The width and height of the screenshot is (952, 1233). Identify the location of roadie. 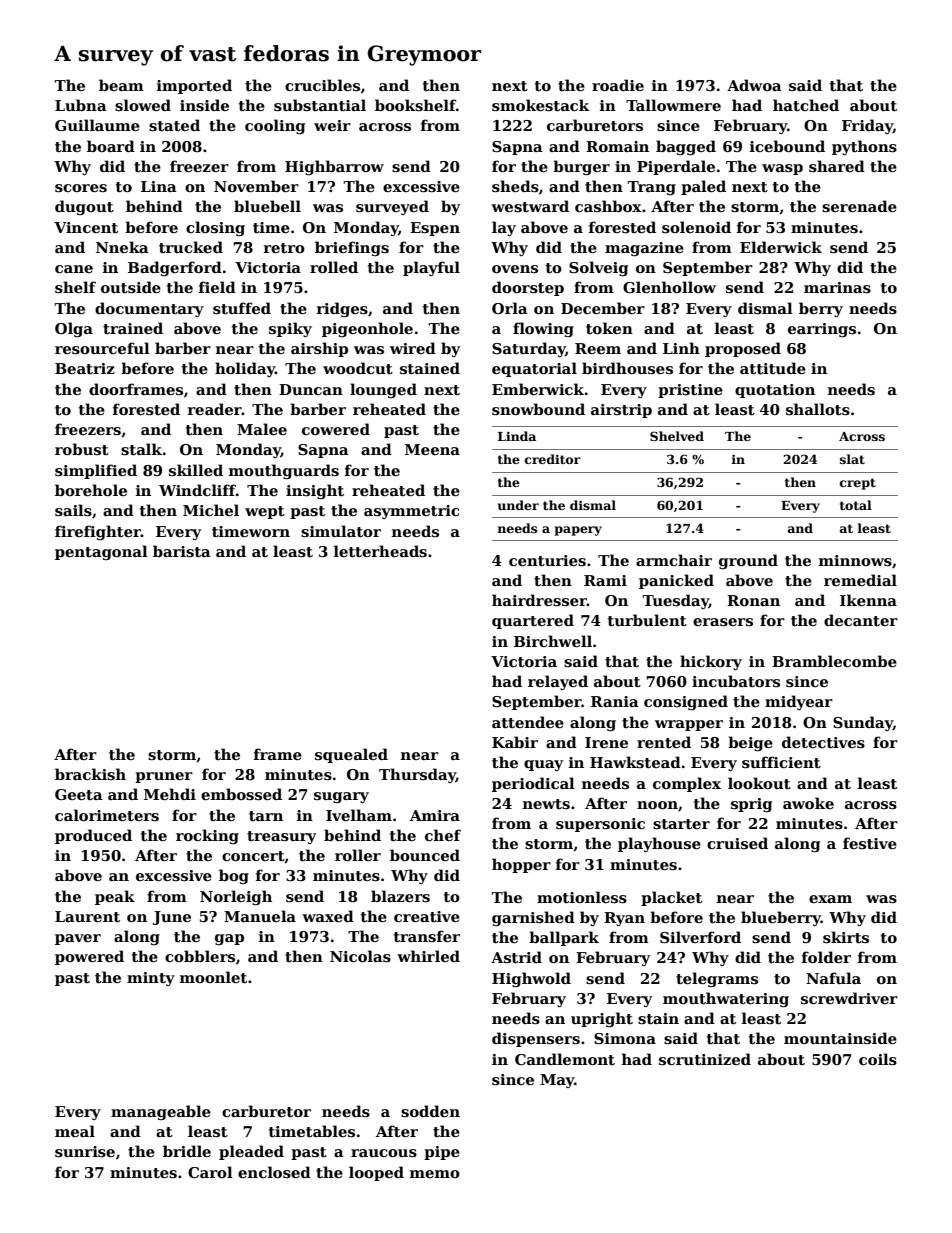
(618, 85).
